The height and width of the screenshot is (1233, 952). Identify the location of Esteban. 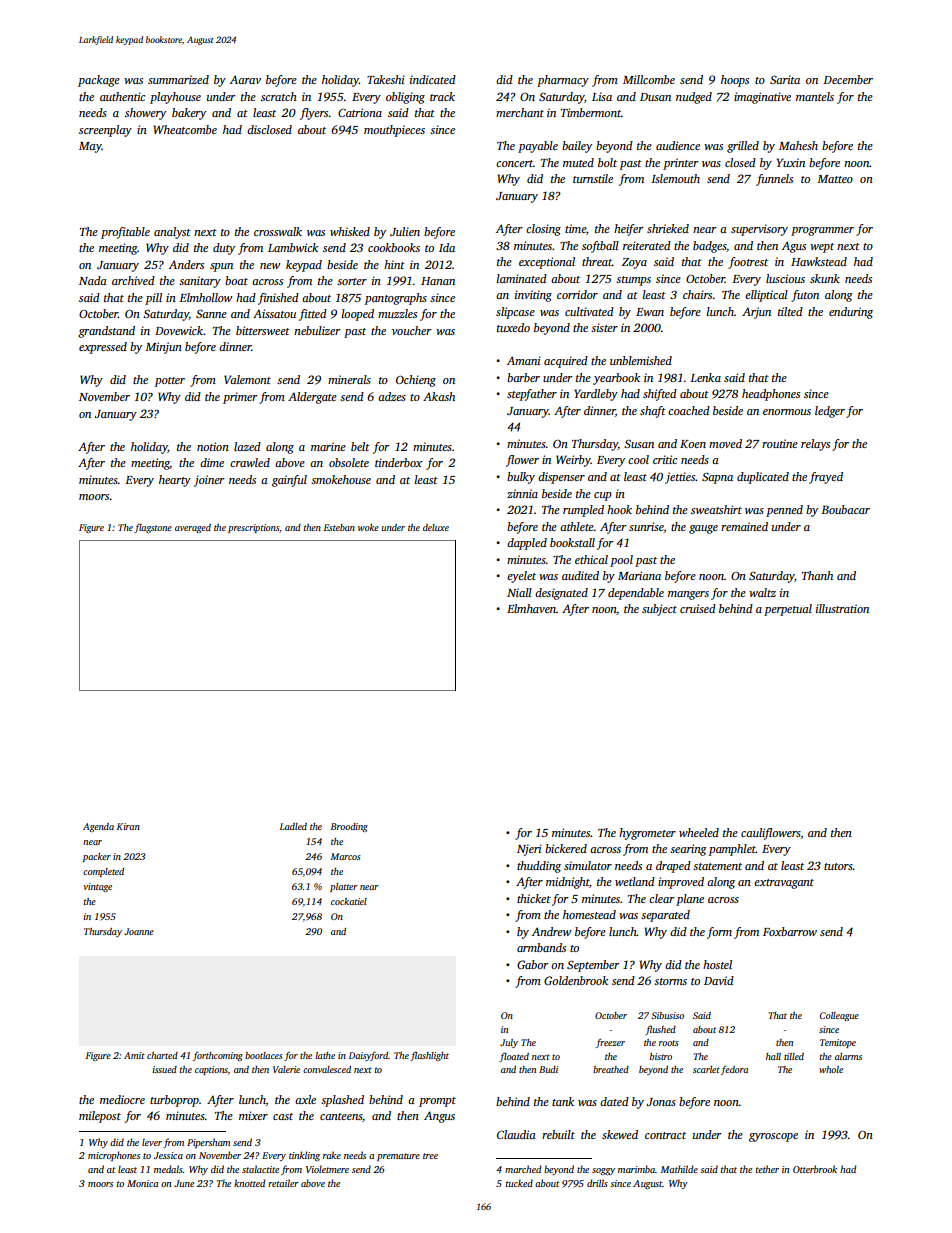
(339, 527).
